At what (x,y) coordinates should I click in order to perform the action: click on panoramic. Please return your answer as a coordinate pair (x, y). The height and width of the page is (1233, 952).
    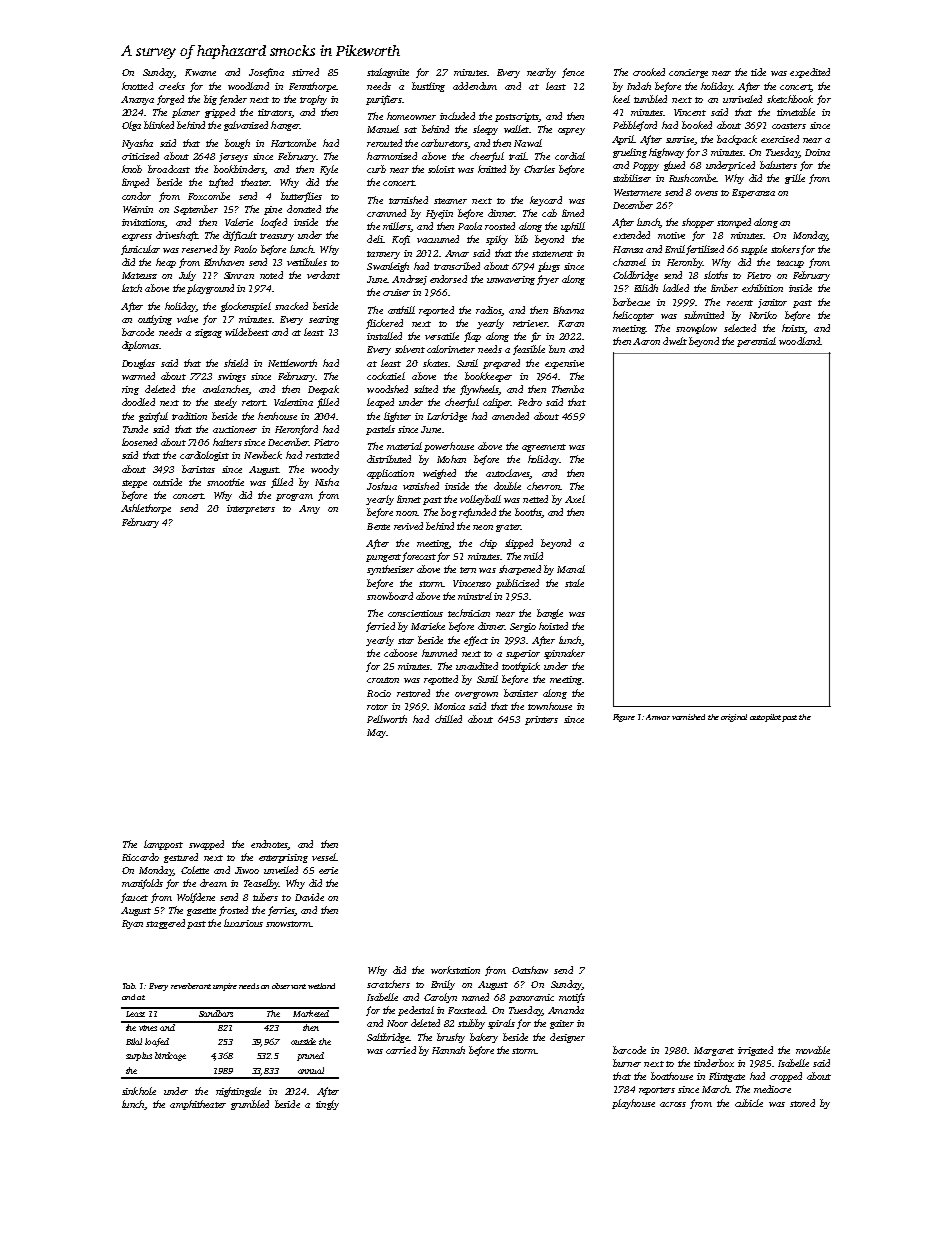
    Looking at the image, I should click on (531, 998).
